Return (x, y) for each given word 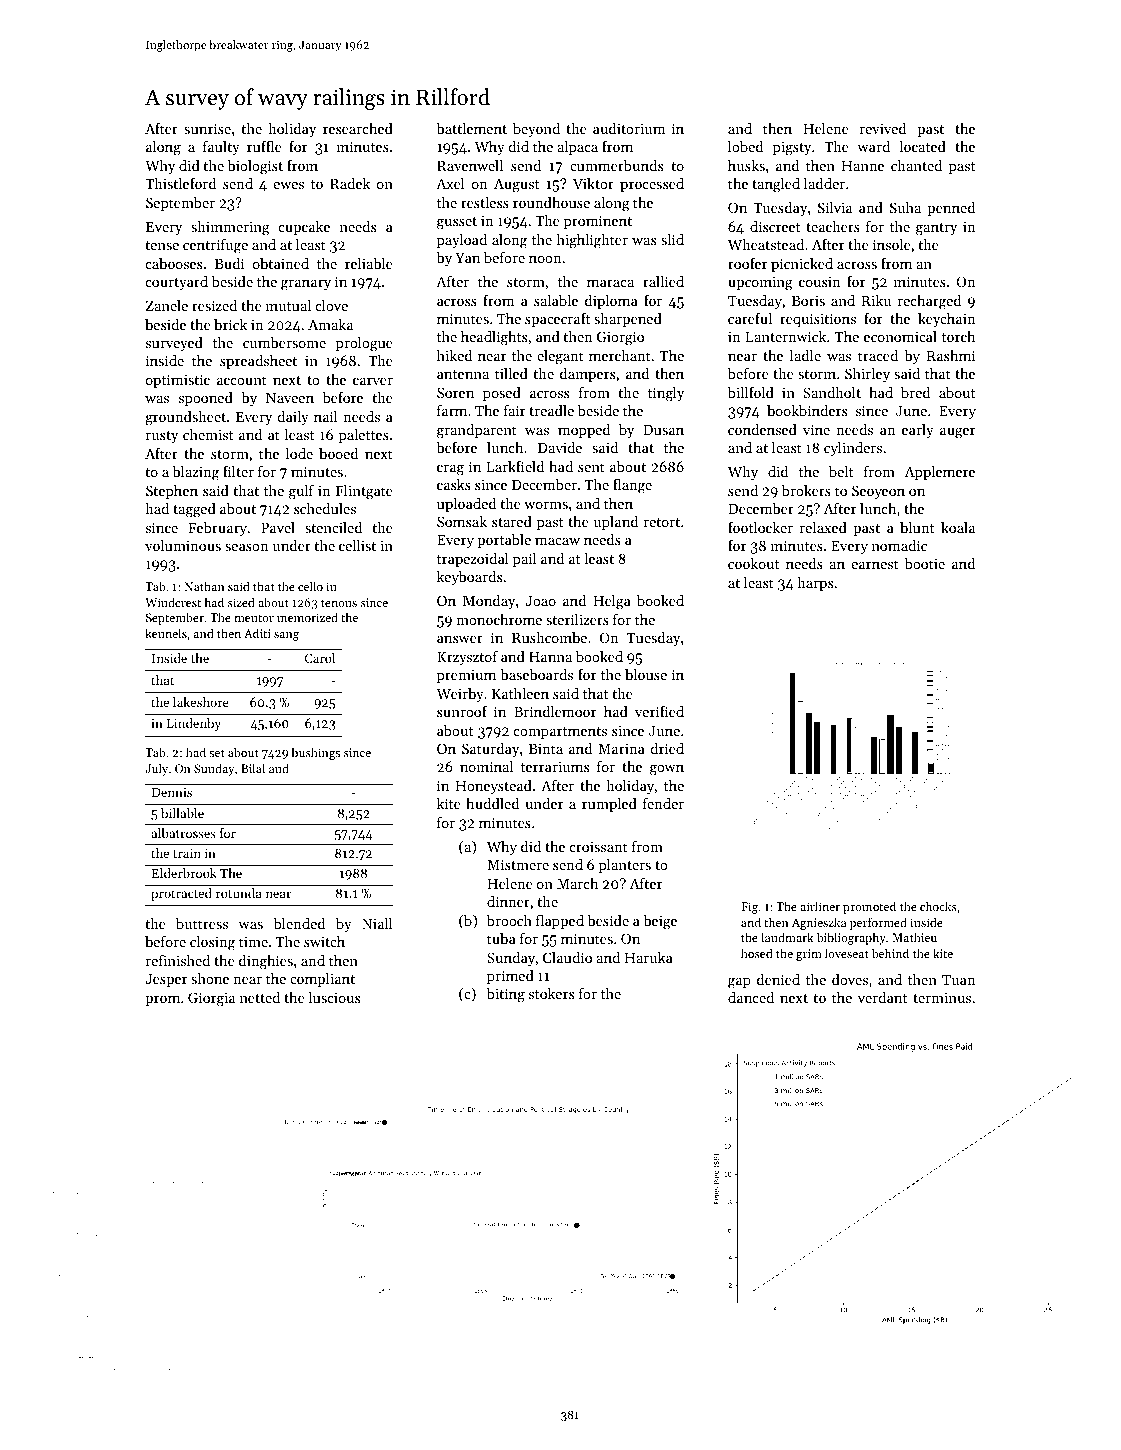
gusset (457, 223)
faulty (221, 148)
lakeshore (201, 702)
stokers (551, 993)
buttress (202, 923)
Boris (808, 301)
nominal (486, 766)
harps (815, 584)
